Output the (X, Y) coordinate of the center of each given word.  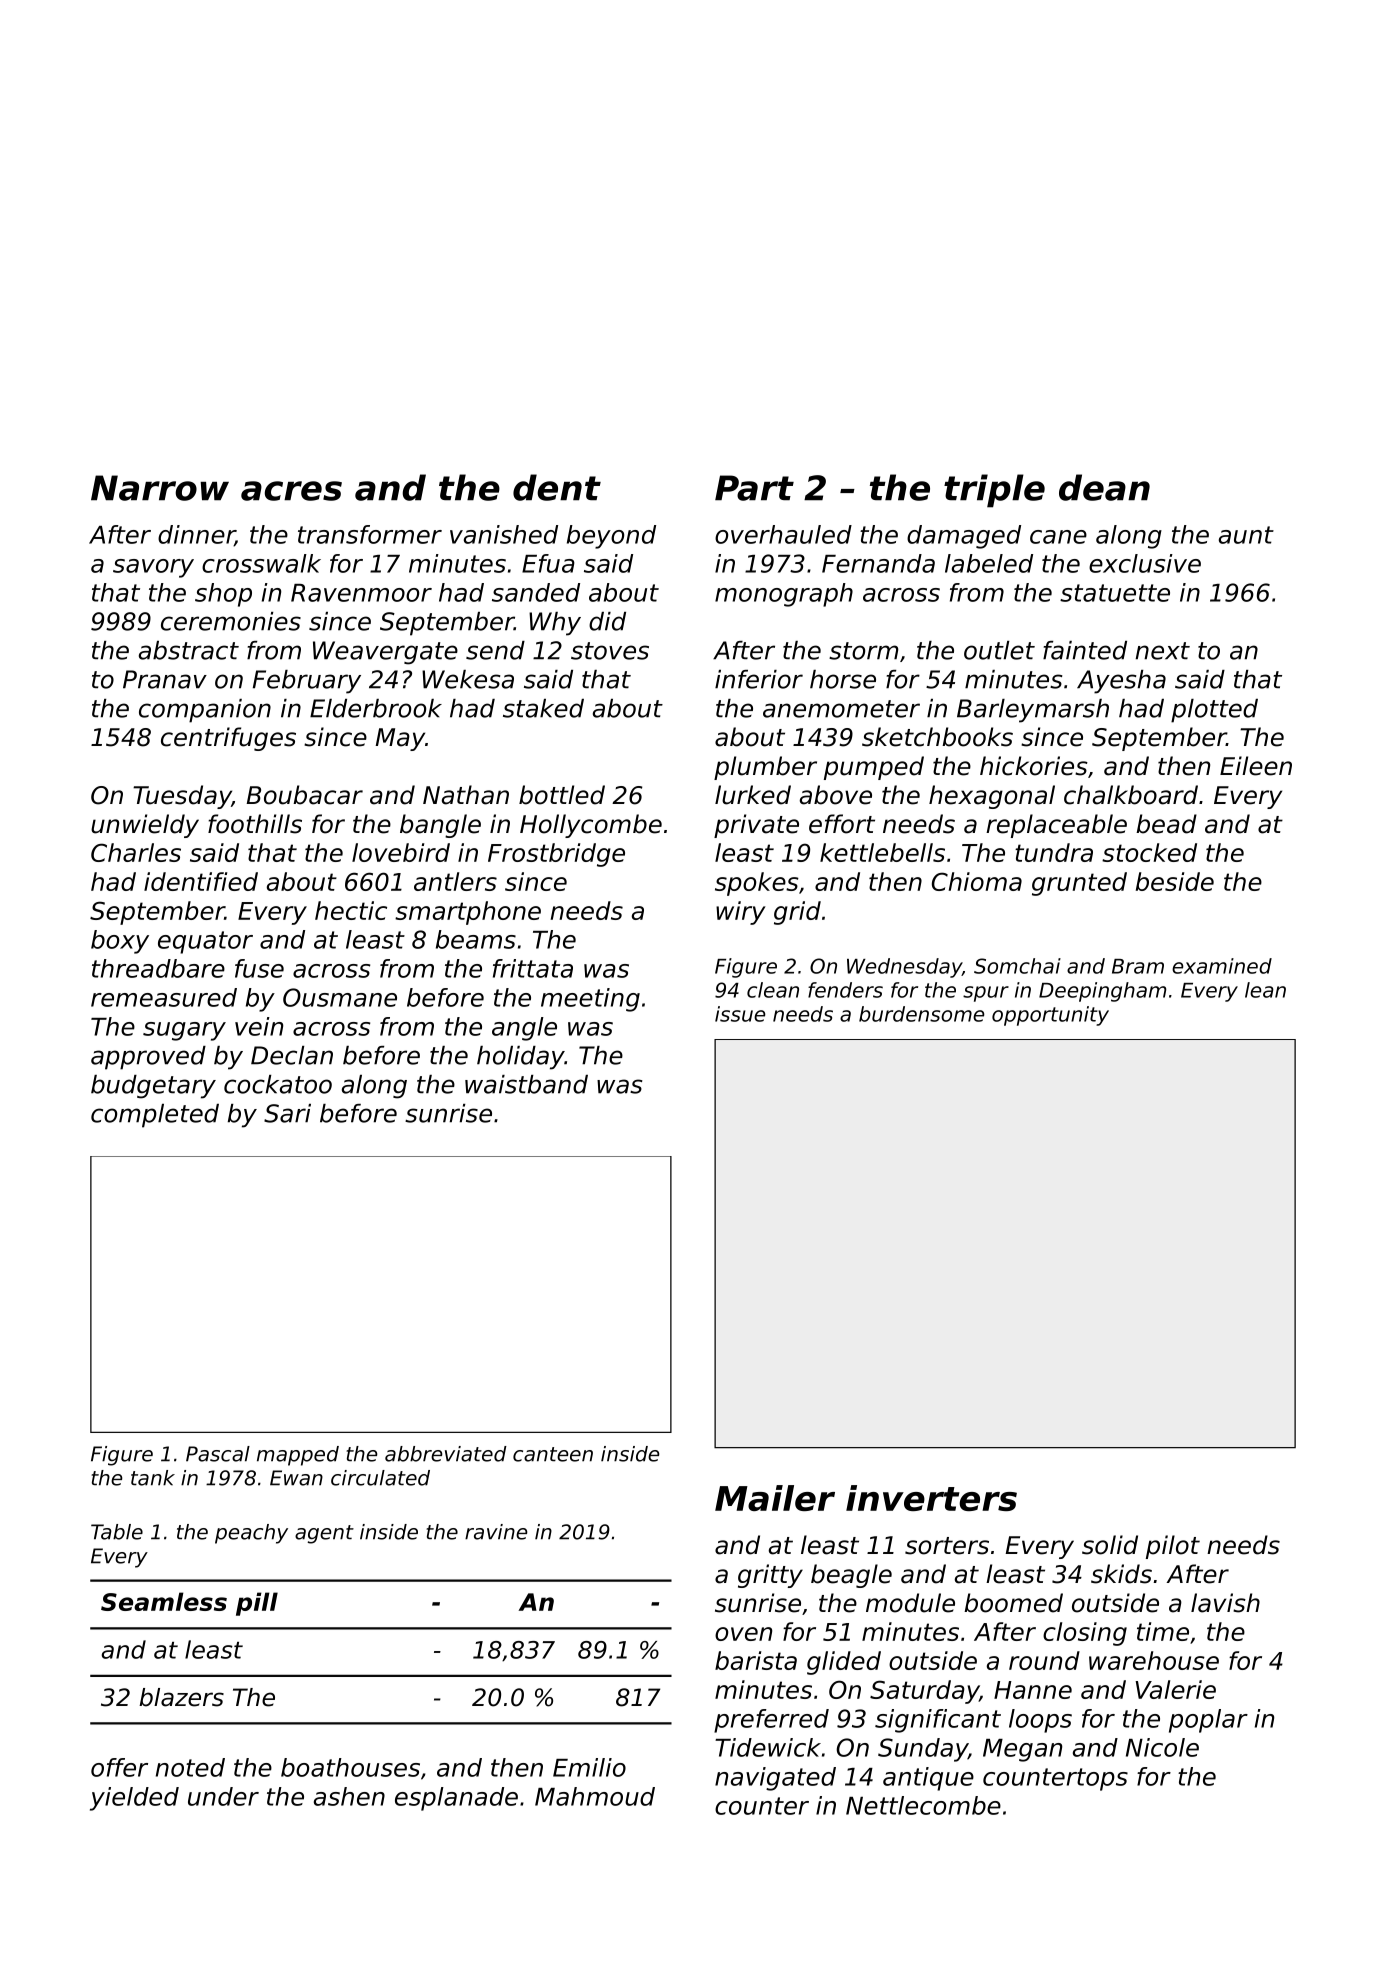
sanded (536, 592)
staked (543, 708)
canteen (553, 1454)
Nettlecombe (923, 1805)
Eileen (1256, 766)
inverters (931, 1498)
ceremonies (231, 621)
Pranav (165, 679)
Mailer (775, 1498)
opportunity (1050, 1016)
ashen (349, 1796)
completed (155, 1116)
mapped (298, 1456)
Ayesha (1121, 682)
